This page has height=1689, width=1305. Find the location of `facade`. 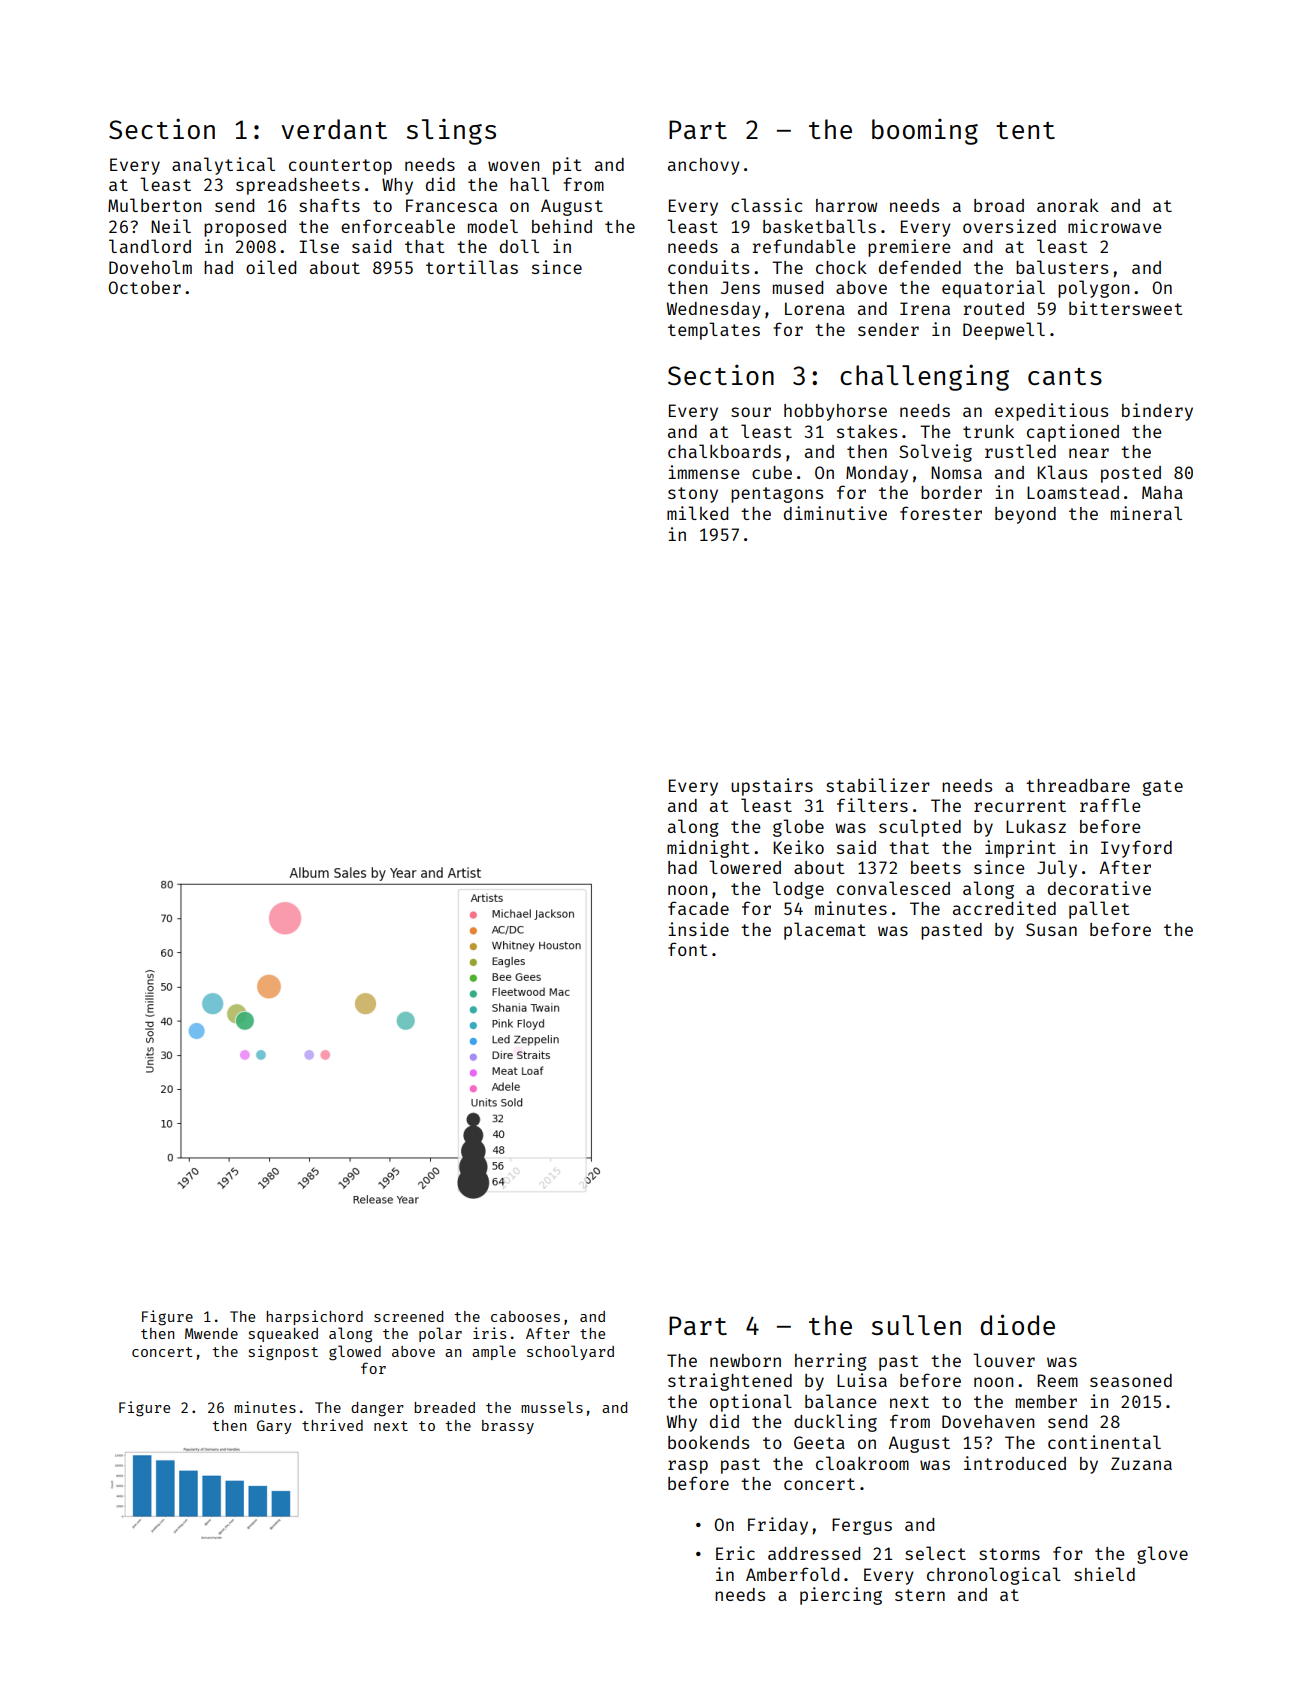

facade is located at coordinates (698, 908).
